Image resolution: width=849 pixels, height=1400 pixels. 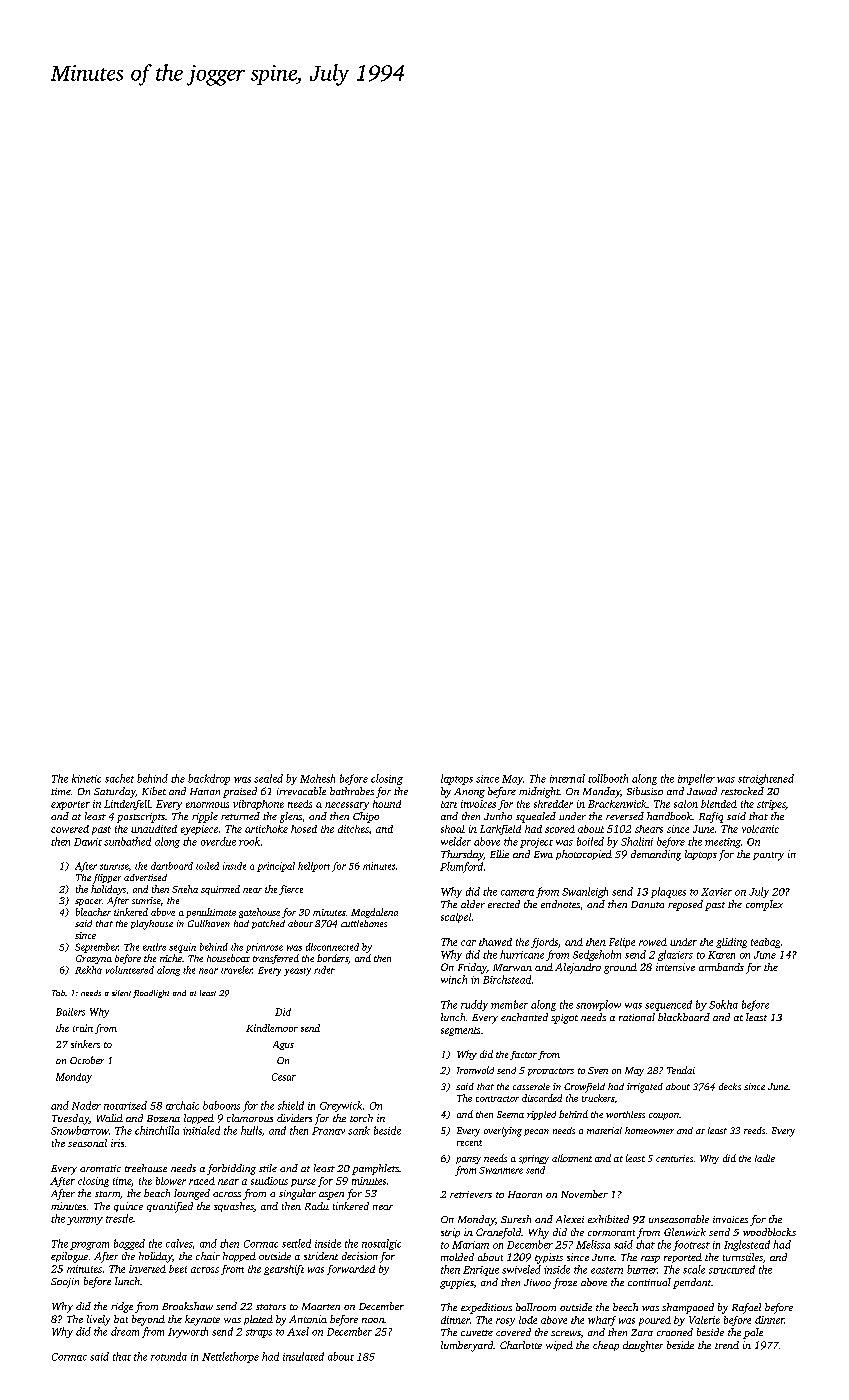 I want to click on October, so click(x=87, y=1060).
